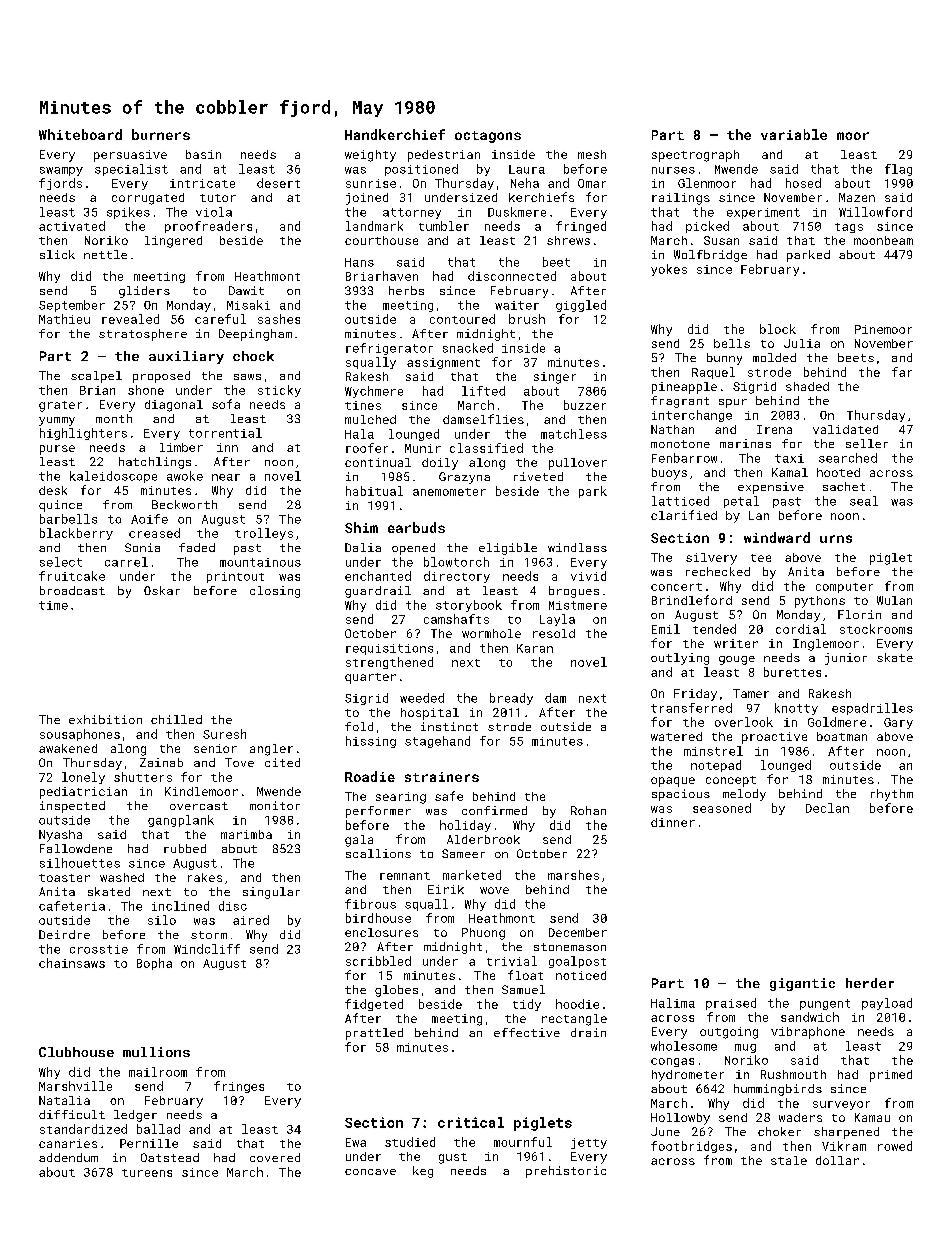  Describe the element at coordinates (796, 709) in the screenshot. I see `knotty` at that location.
